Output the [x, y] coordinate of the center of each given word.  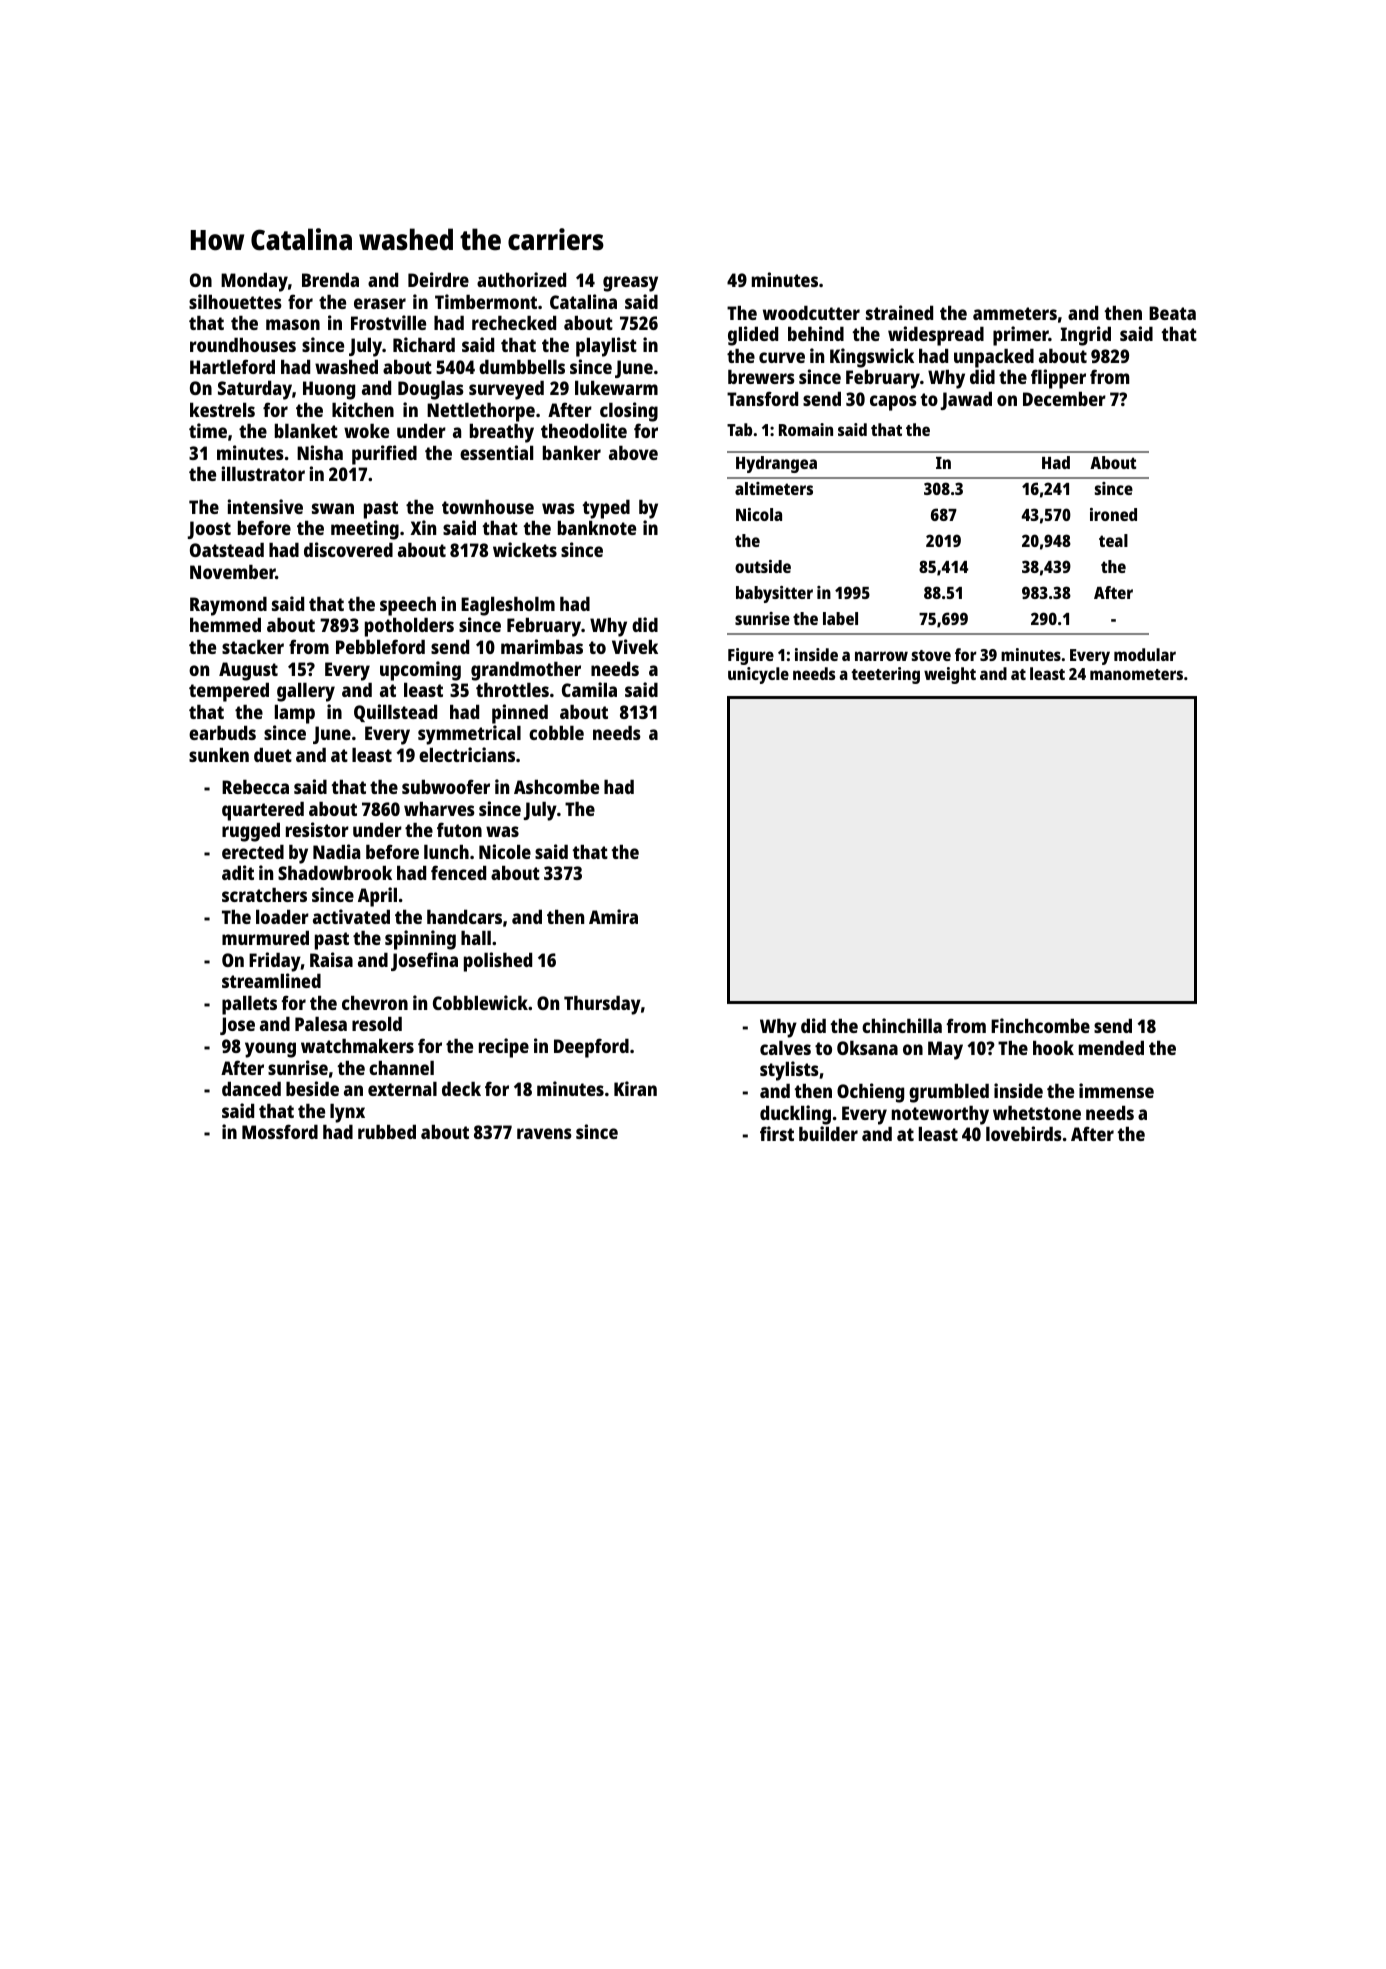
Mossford [280, 1131]
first [777, 1133]
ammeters [1015, 313]
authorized [521, 279]
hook [1053, 1047]
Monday [254, 282]
